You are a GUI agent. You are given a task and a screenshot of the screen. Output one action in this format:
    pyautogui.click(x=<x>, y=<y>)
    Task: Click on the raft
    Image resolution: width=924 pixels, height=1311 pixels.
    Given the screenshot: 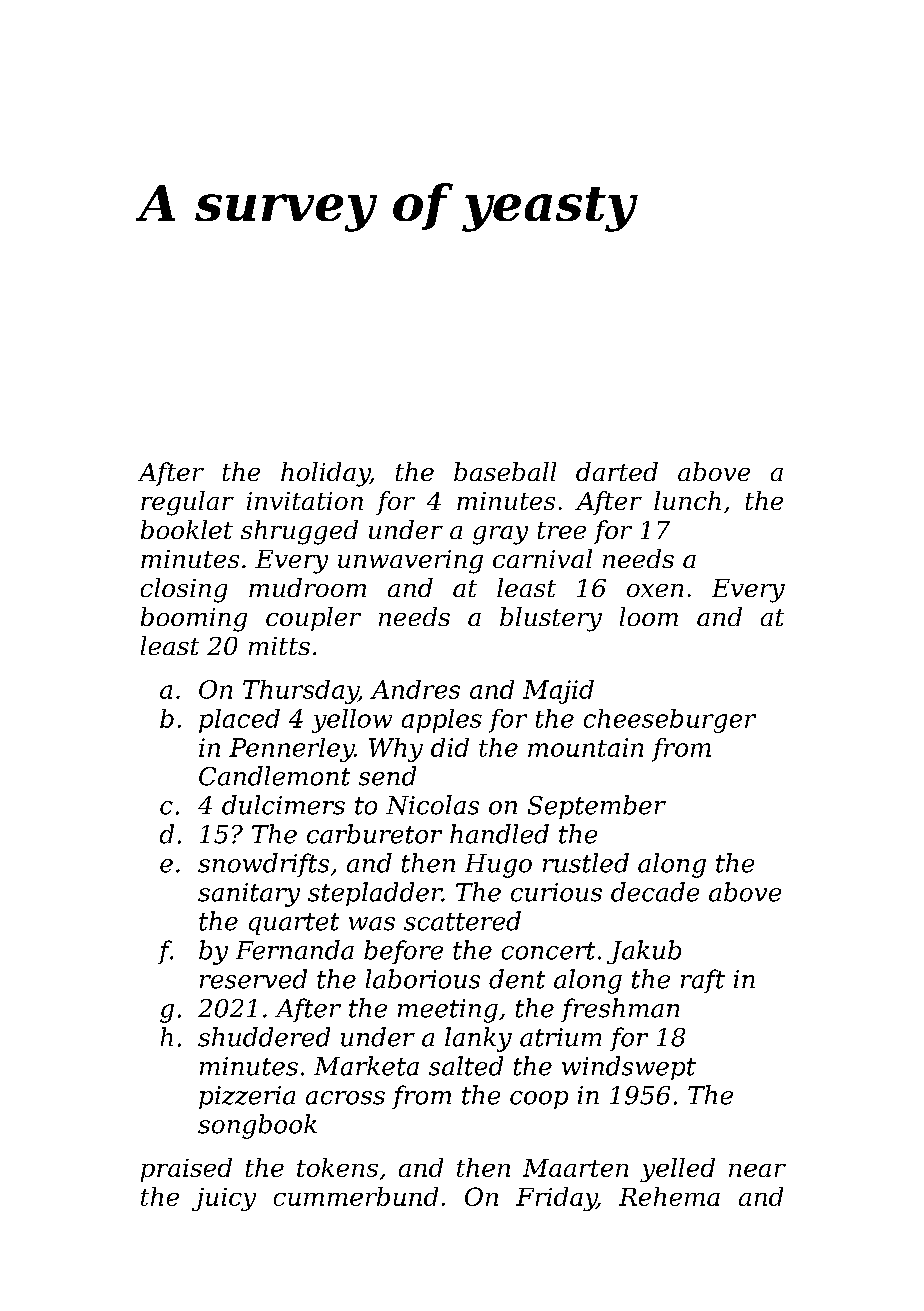 What is the action you would take?
    pyautogui.click(x=703, y=981)
